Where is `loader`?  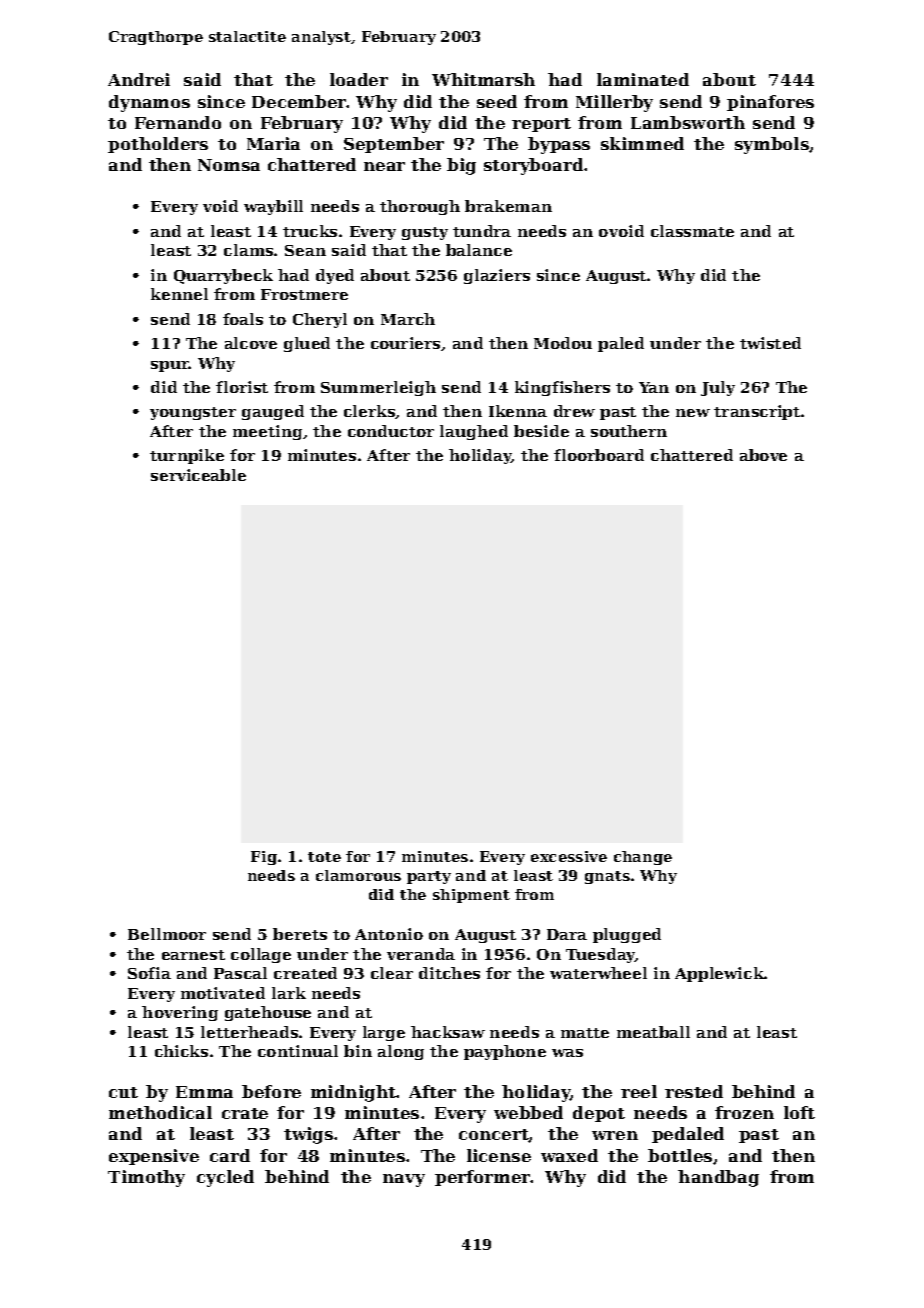
loader is located at coordinates (359, 79).
